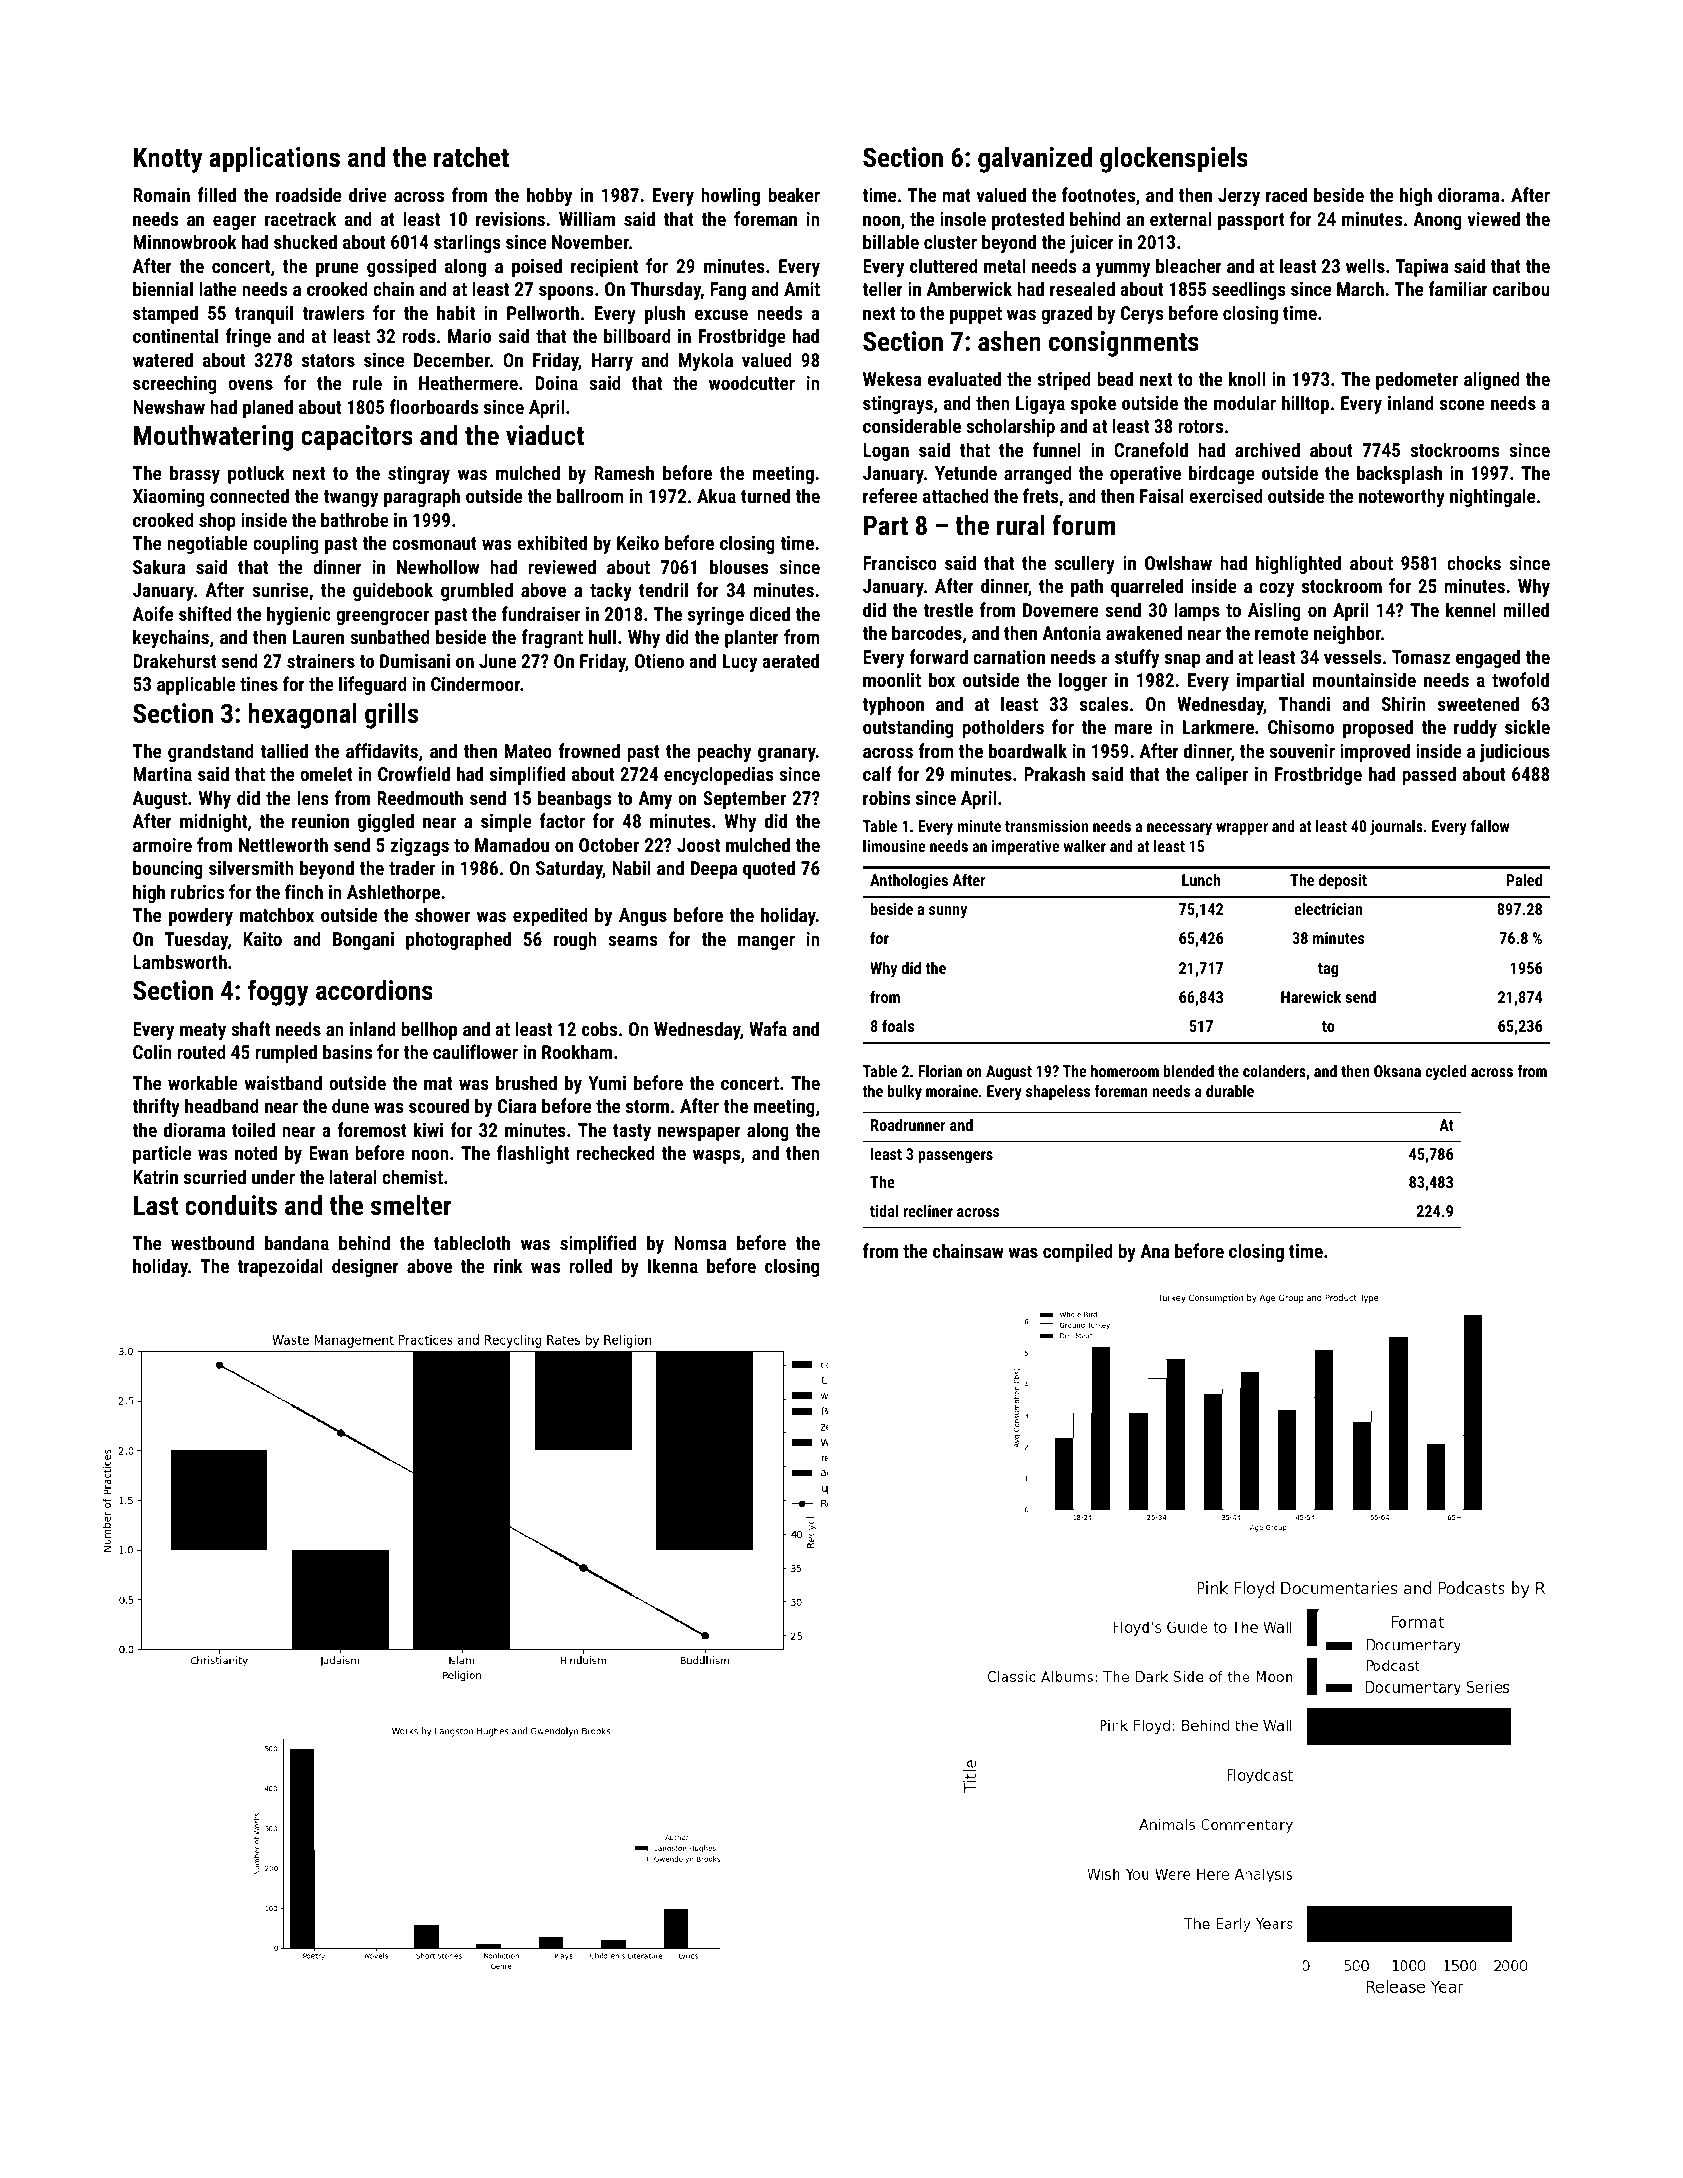 This image has height=2178, width=1683. Describe the element at coordinates (1035, 160) in the image. I see `galvanized` at that location.
